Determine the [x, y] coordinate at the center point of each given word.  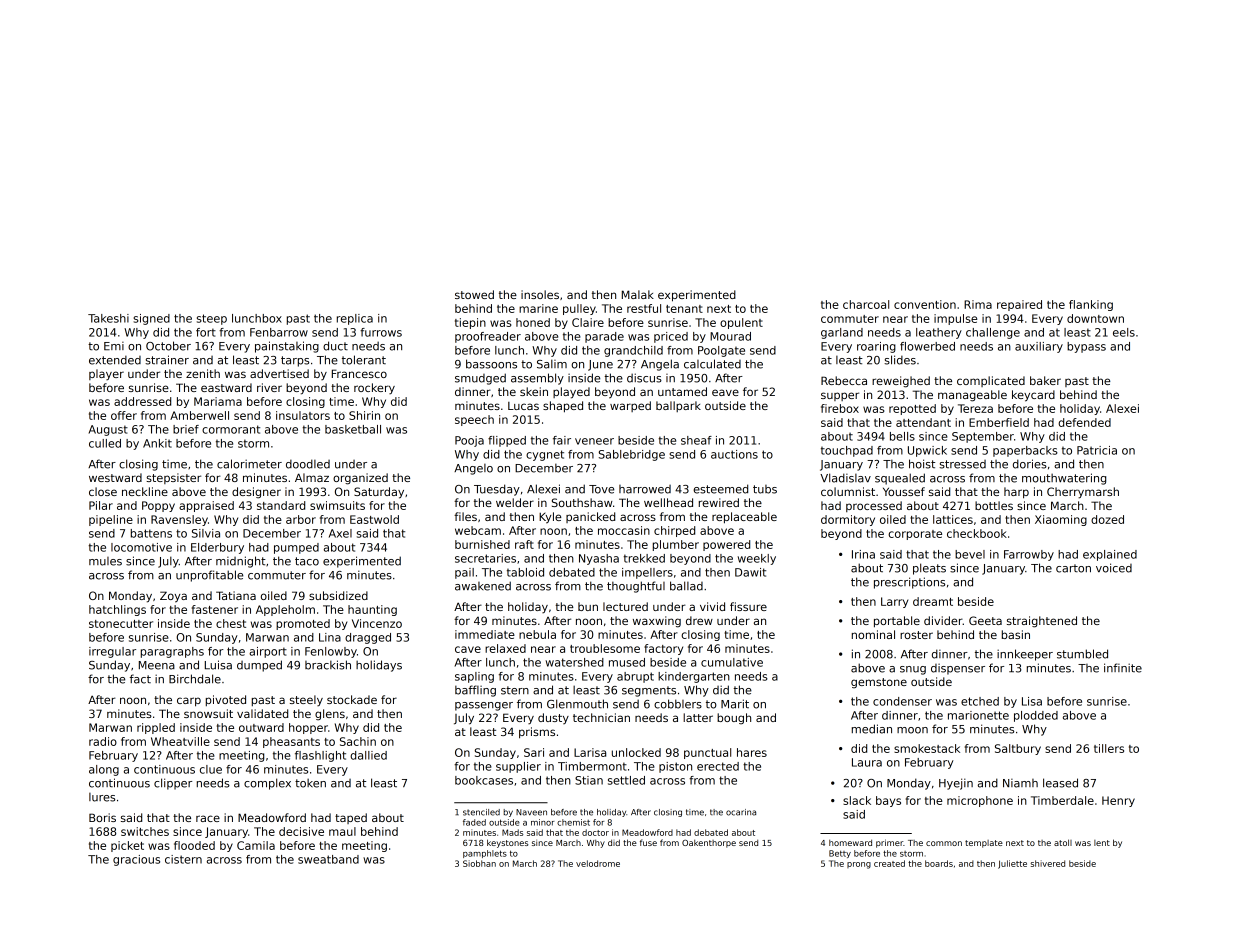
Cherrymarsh [1083, 493]
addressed [142, 401]
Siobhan [479, 863]
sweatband [328, 859]
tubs [765, 489]
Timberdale [1062, 800]
